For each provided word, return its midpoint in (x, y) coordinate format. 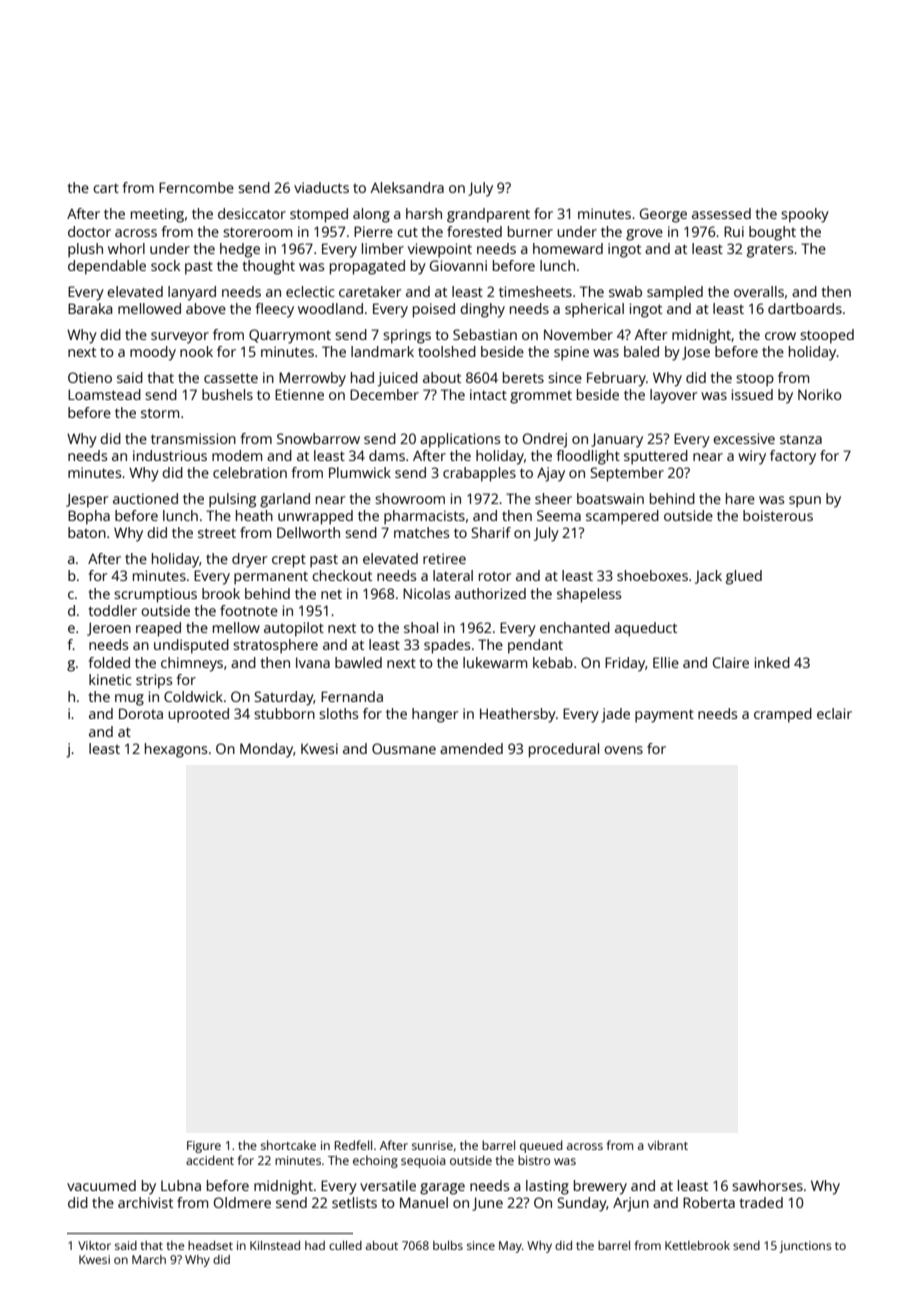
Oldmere (242, 1202)
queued (541, 1146)
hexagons (176, 750)
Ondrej (545, 440)
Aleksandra (407, 187)
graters (770, 251)
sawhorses (767, 1185)
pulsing (232, 500)
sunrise (432, 1145)
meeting (157, 215)
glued (744, 577)
